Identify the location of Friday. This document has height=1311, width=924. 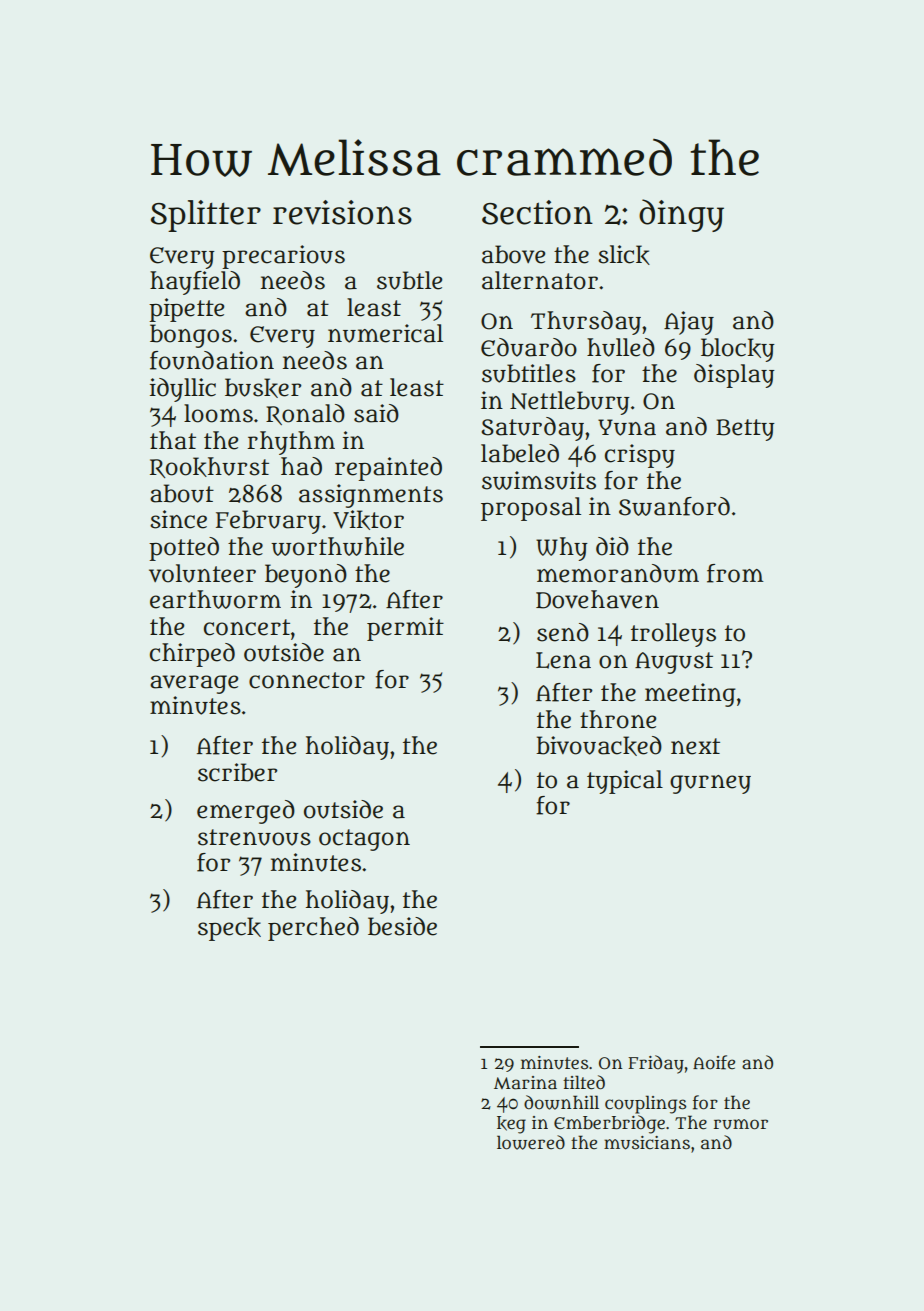
(656, 1064).
